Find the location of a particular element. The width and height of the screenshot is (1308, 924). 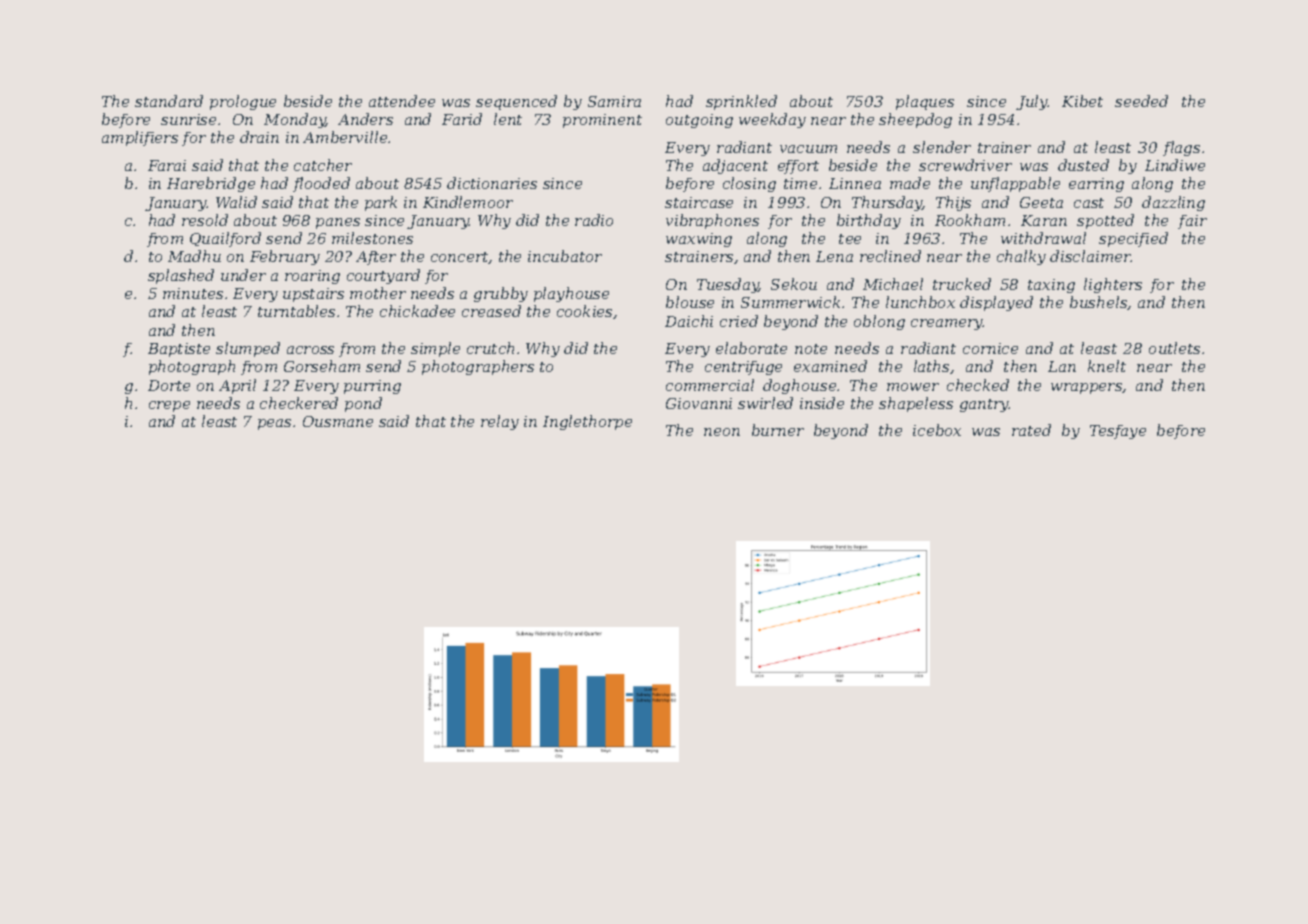

peas is located at coordinates (274, 424).
